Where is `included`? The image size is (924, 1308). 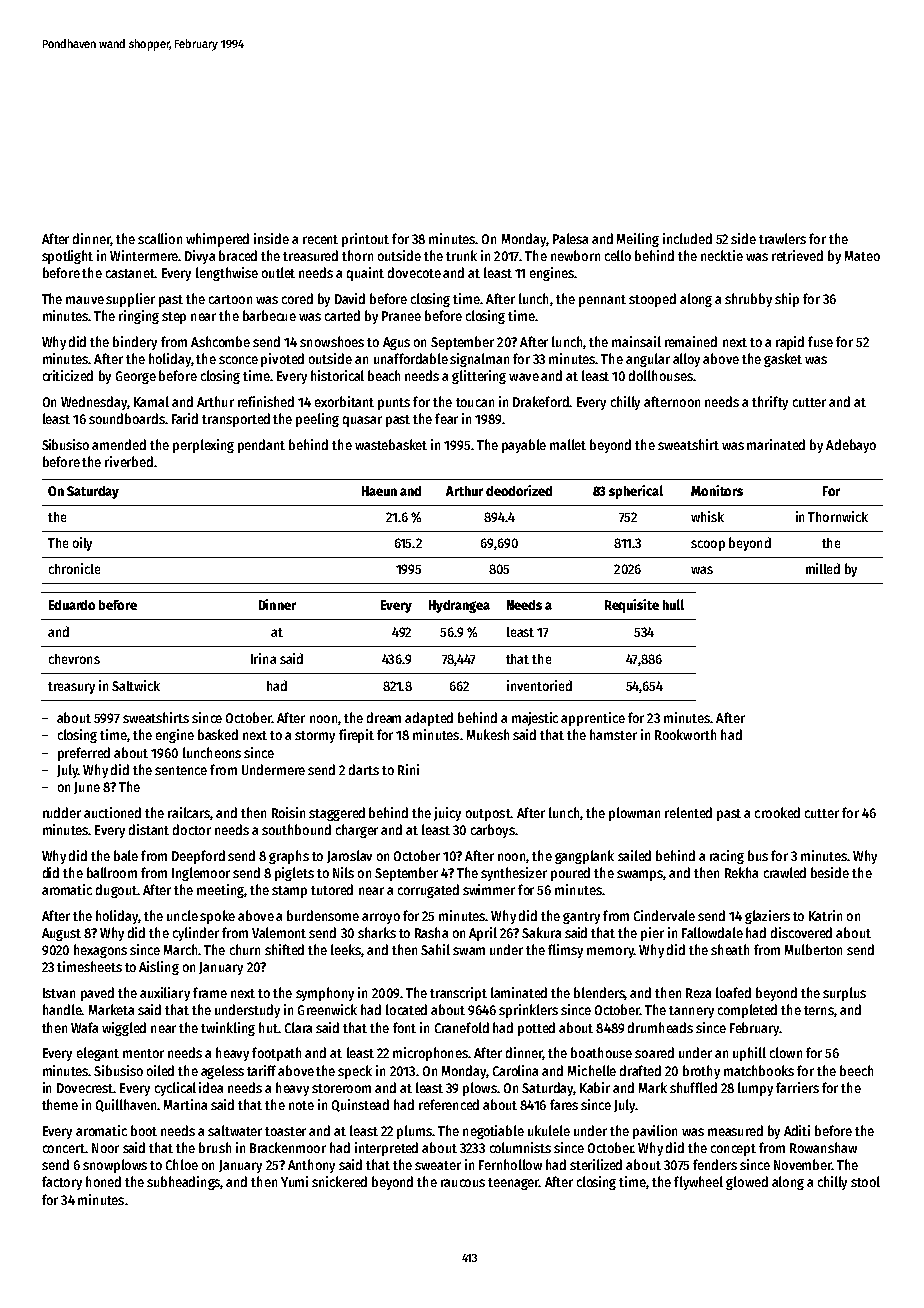 included is located at coordinates (687, 238).
